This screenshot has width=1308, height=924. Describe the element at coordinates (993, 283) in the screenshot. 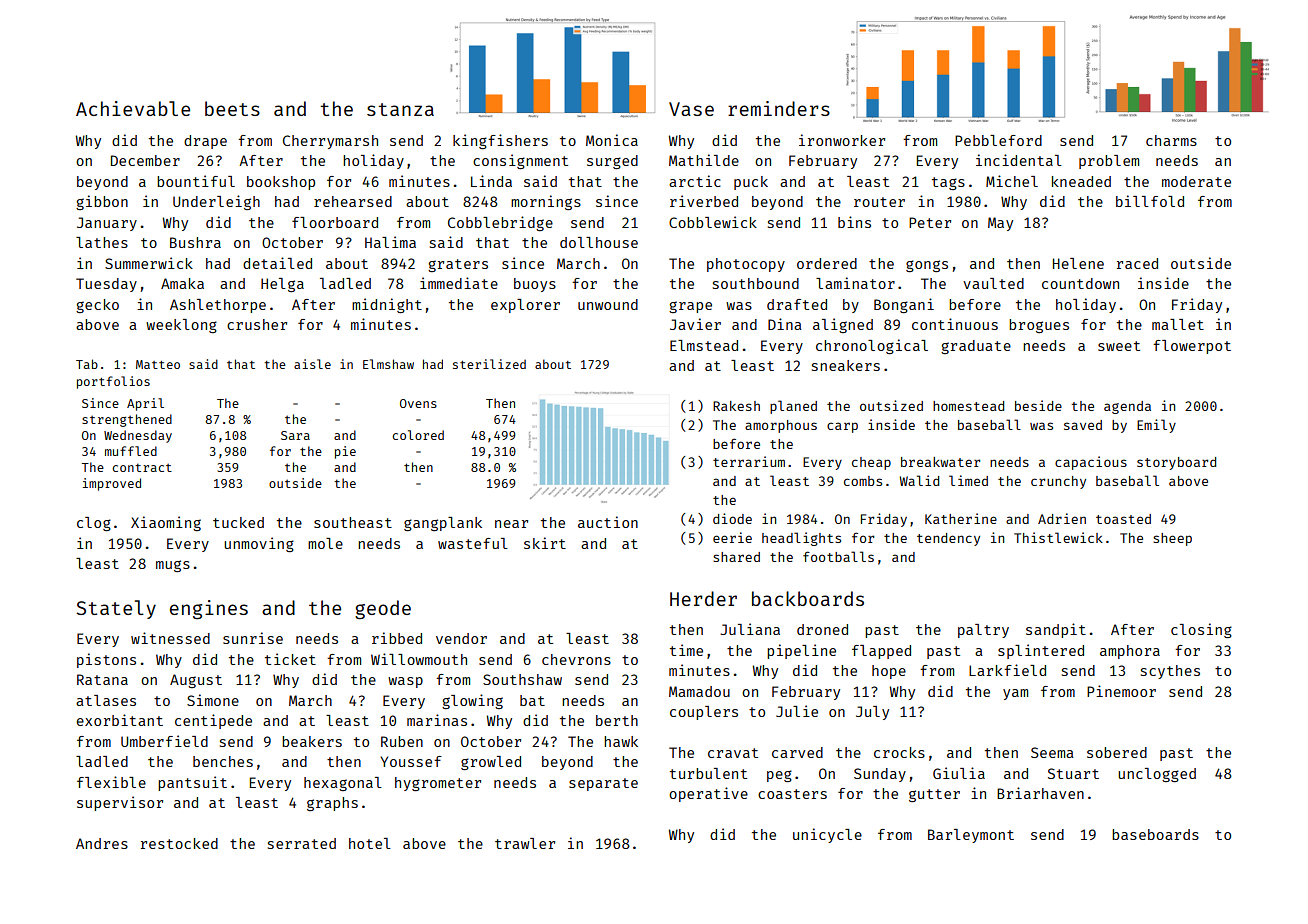

I see `vaulted` at that location.
